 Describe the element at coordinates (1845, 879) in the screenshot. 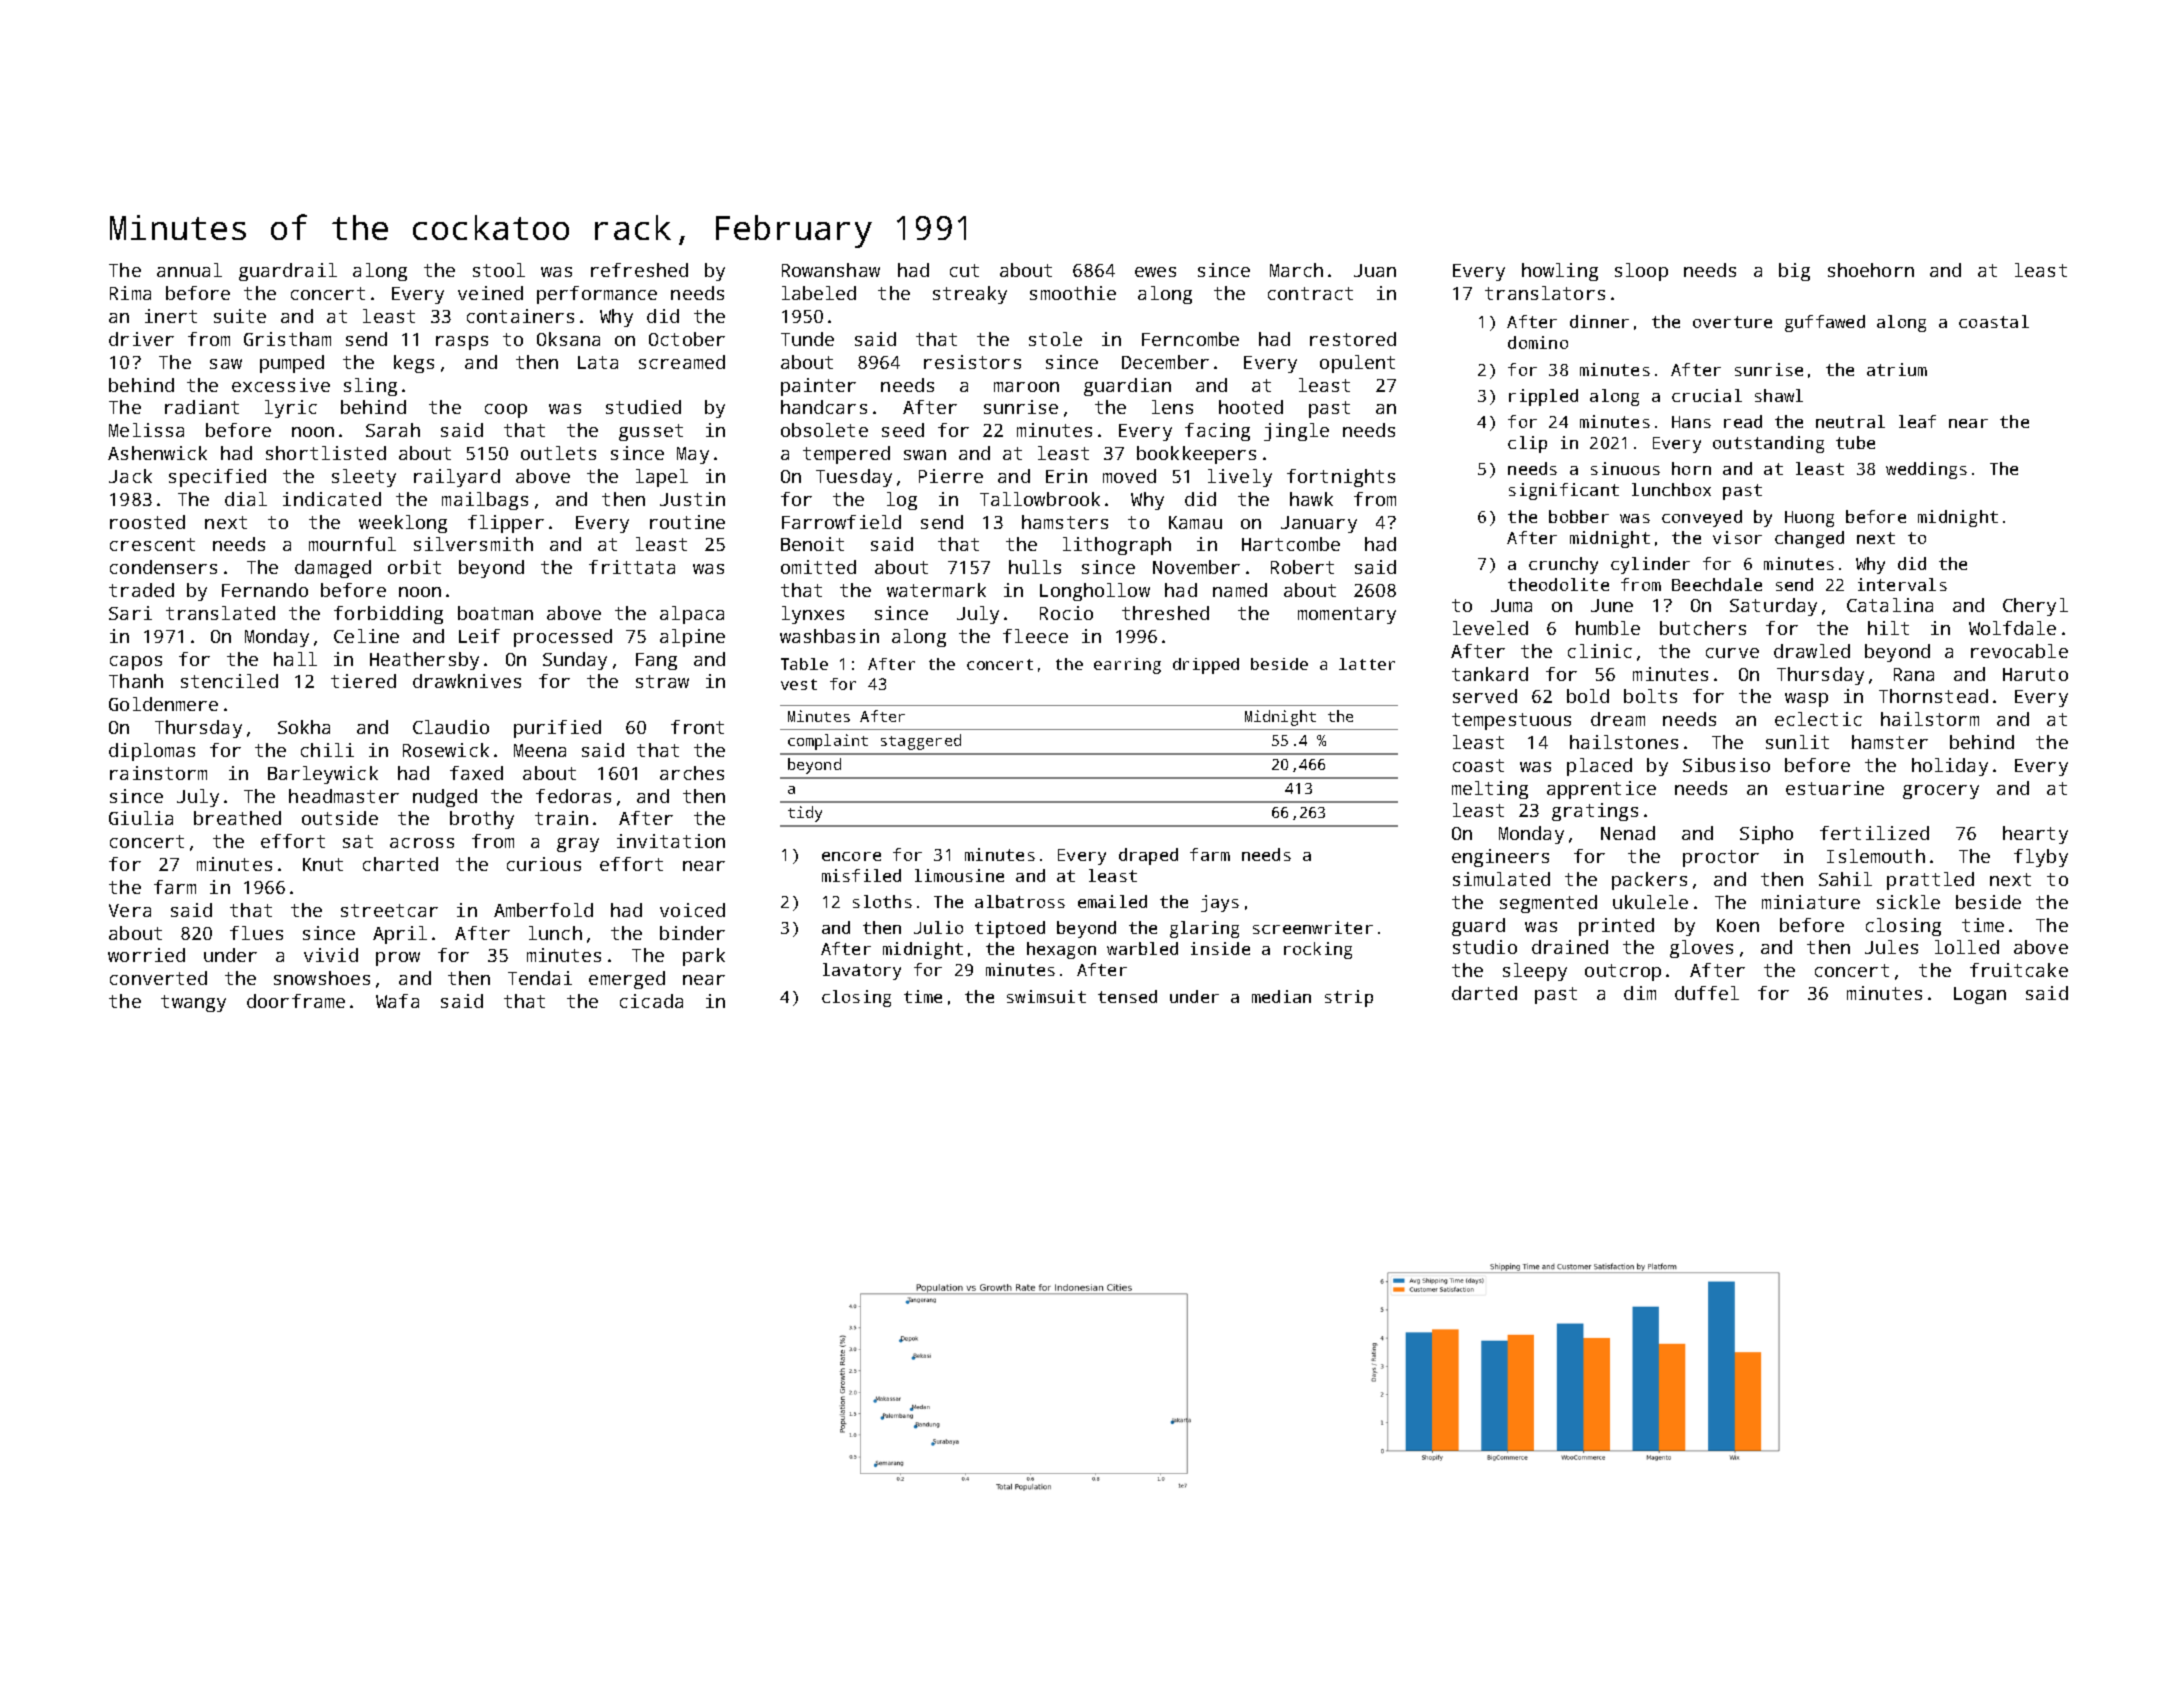

I see `Sahil` at that location.
